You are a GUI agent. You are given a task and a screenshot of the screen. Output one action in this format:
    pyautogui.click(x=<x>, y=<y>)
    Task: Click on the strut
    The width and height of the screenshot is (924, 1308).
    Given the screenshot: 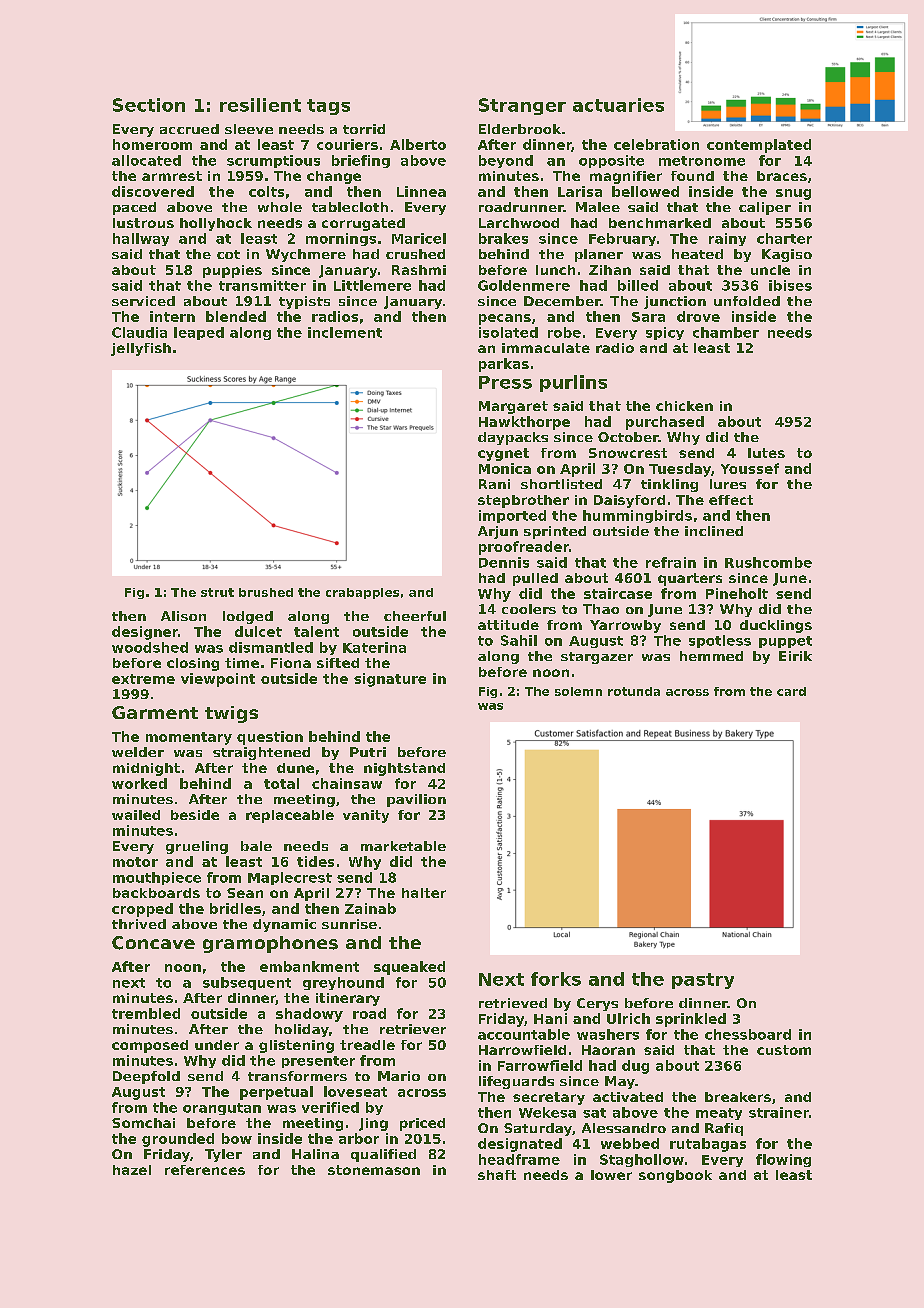 What is the action you would take?
    pyautogui.click(x=217, y=592)
